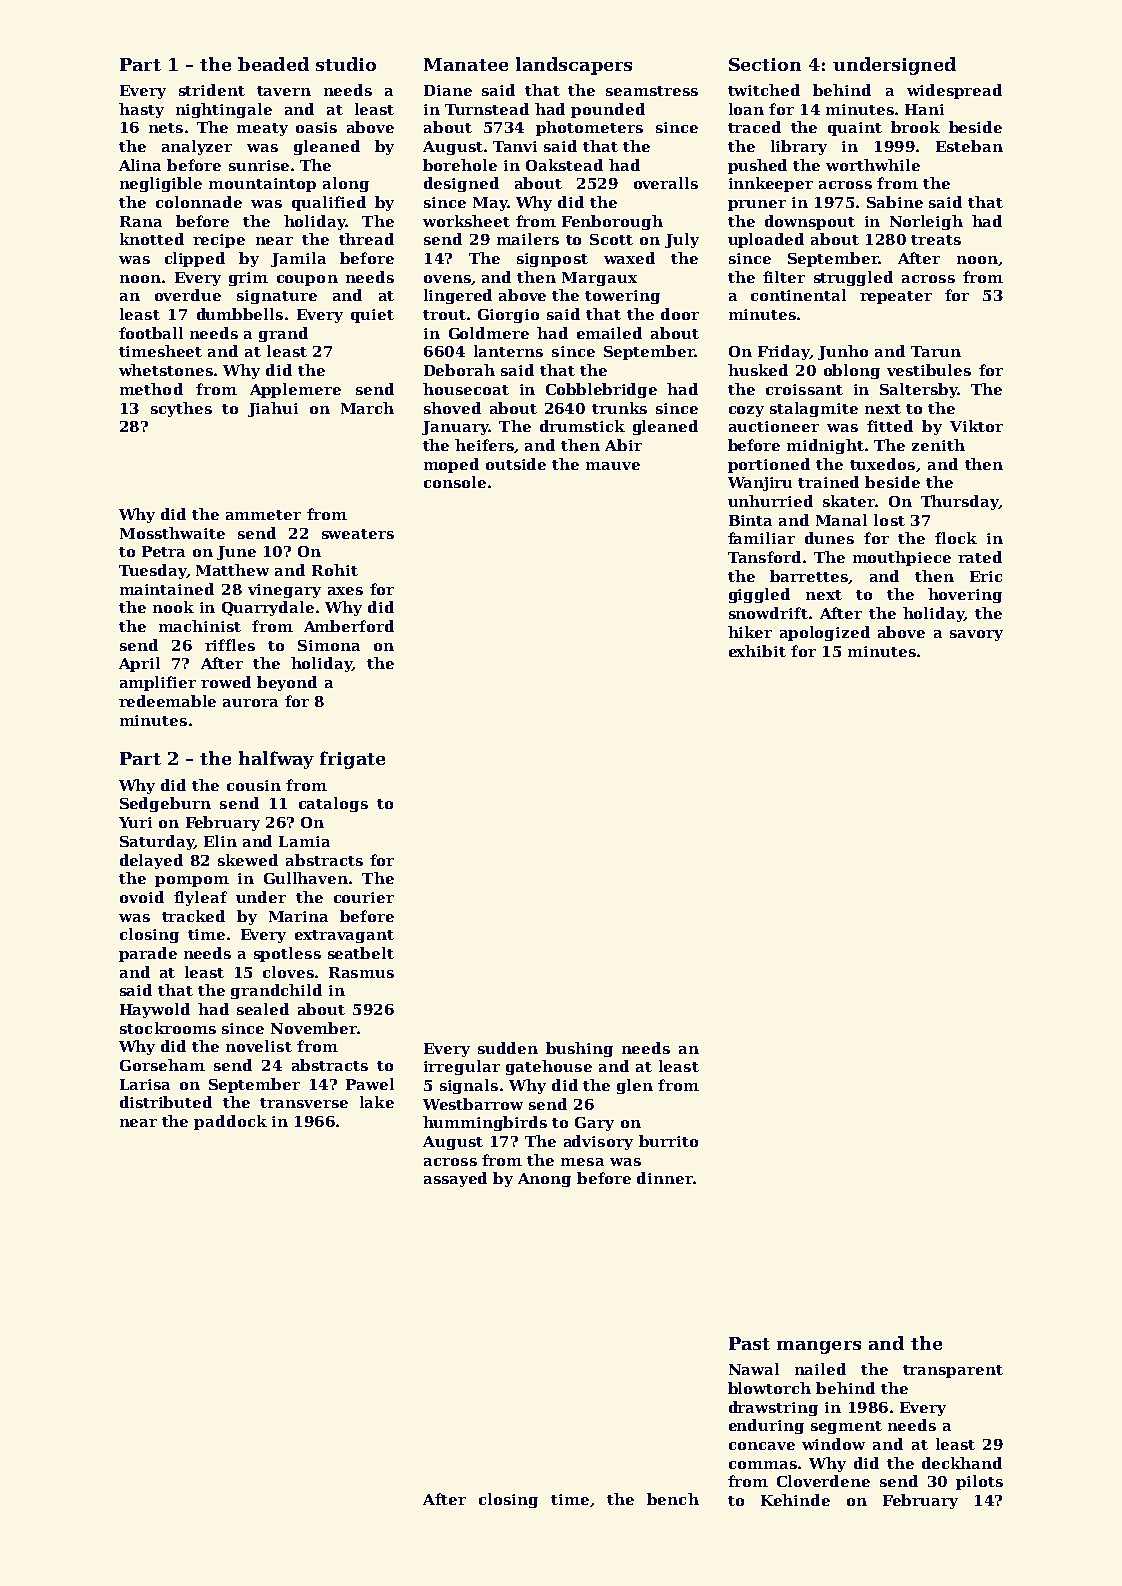 The height and width of the page is (1586, 1122). I want to click on widespread, so click(954, 91).
